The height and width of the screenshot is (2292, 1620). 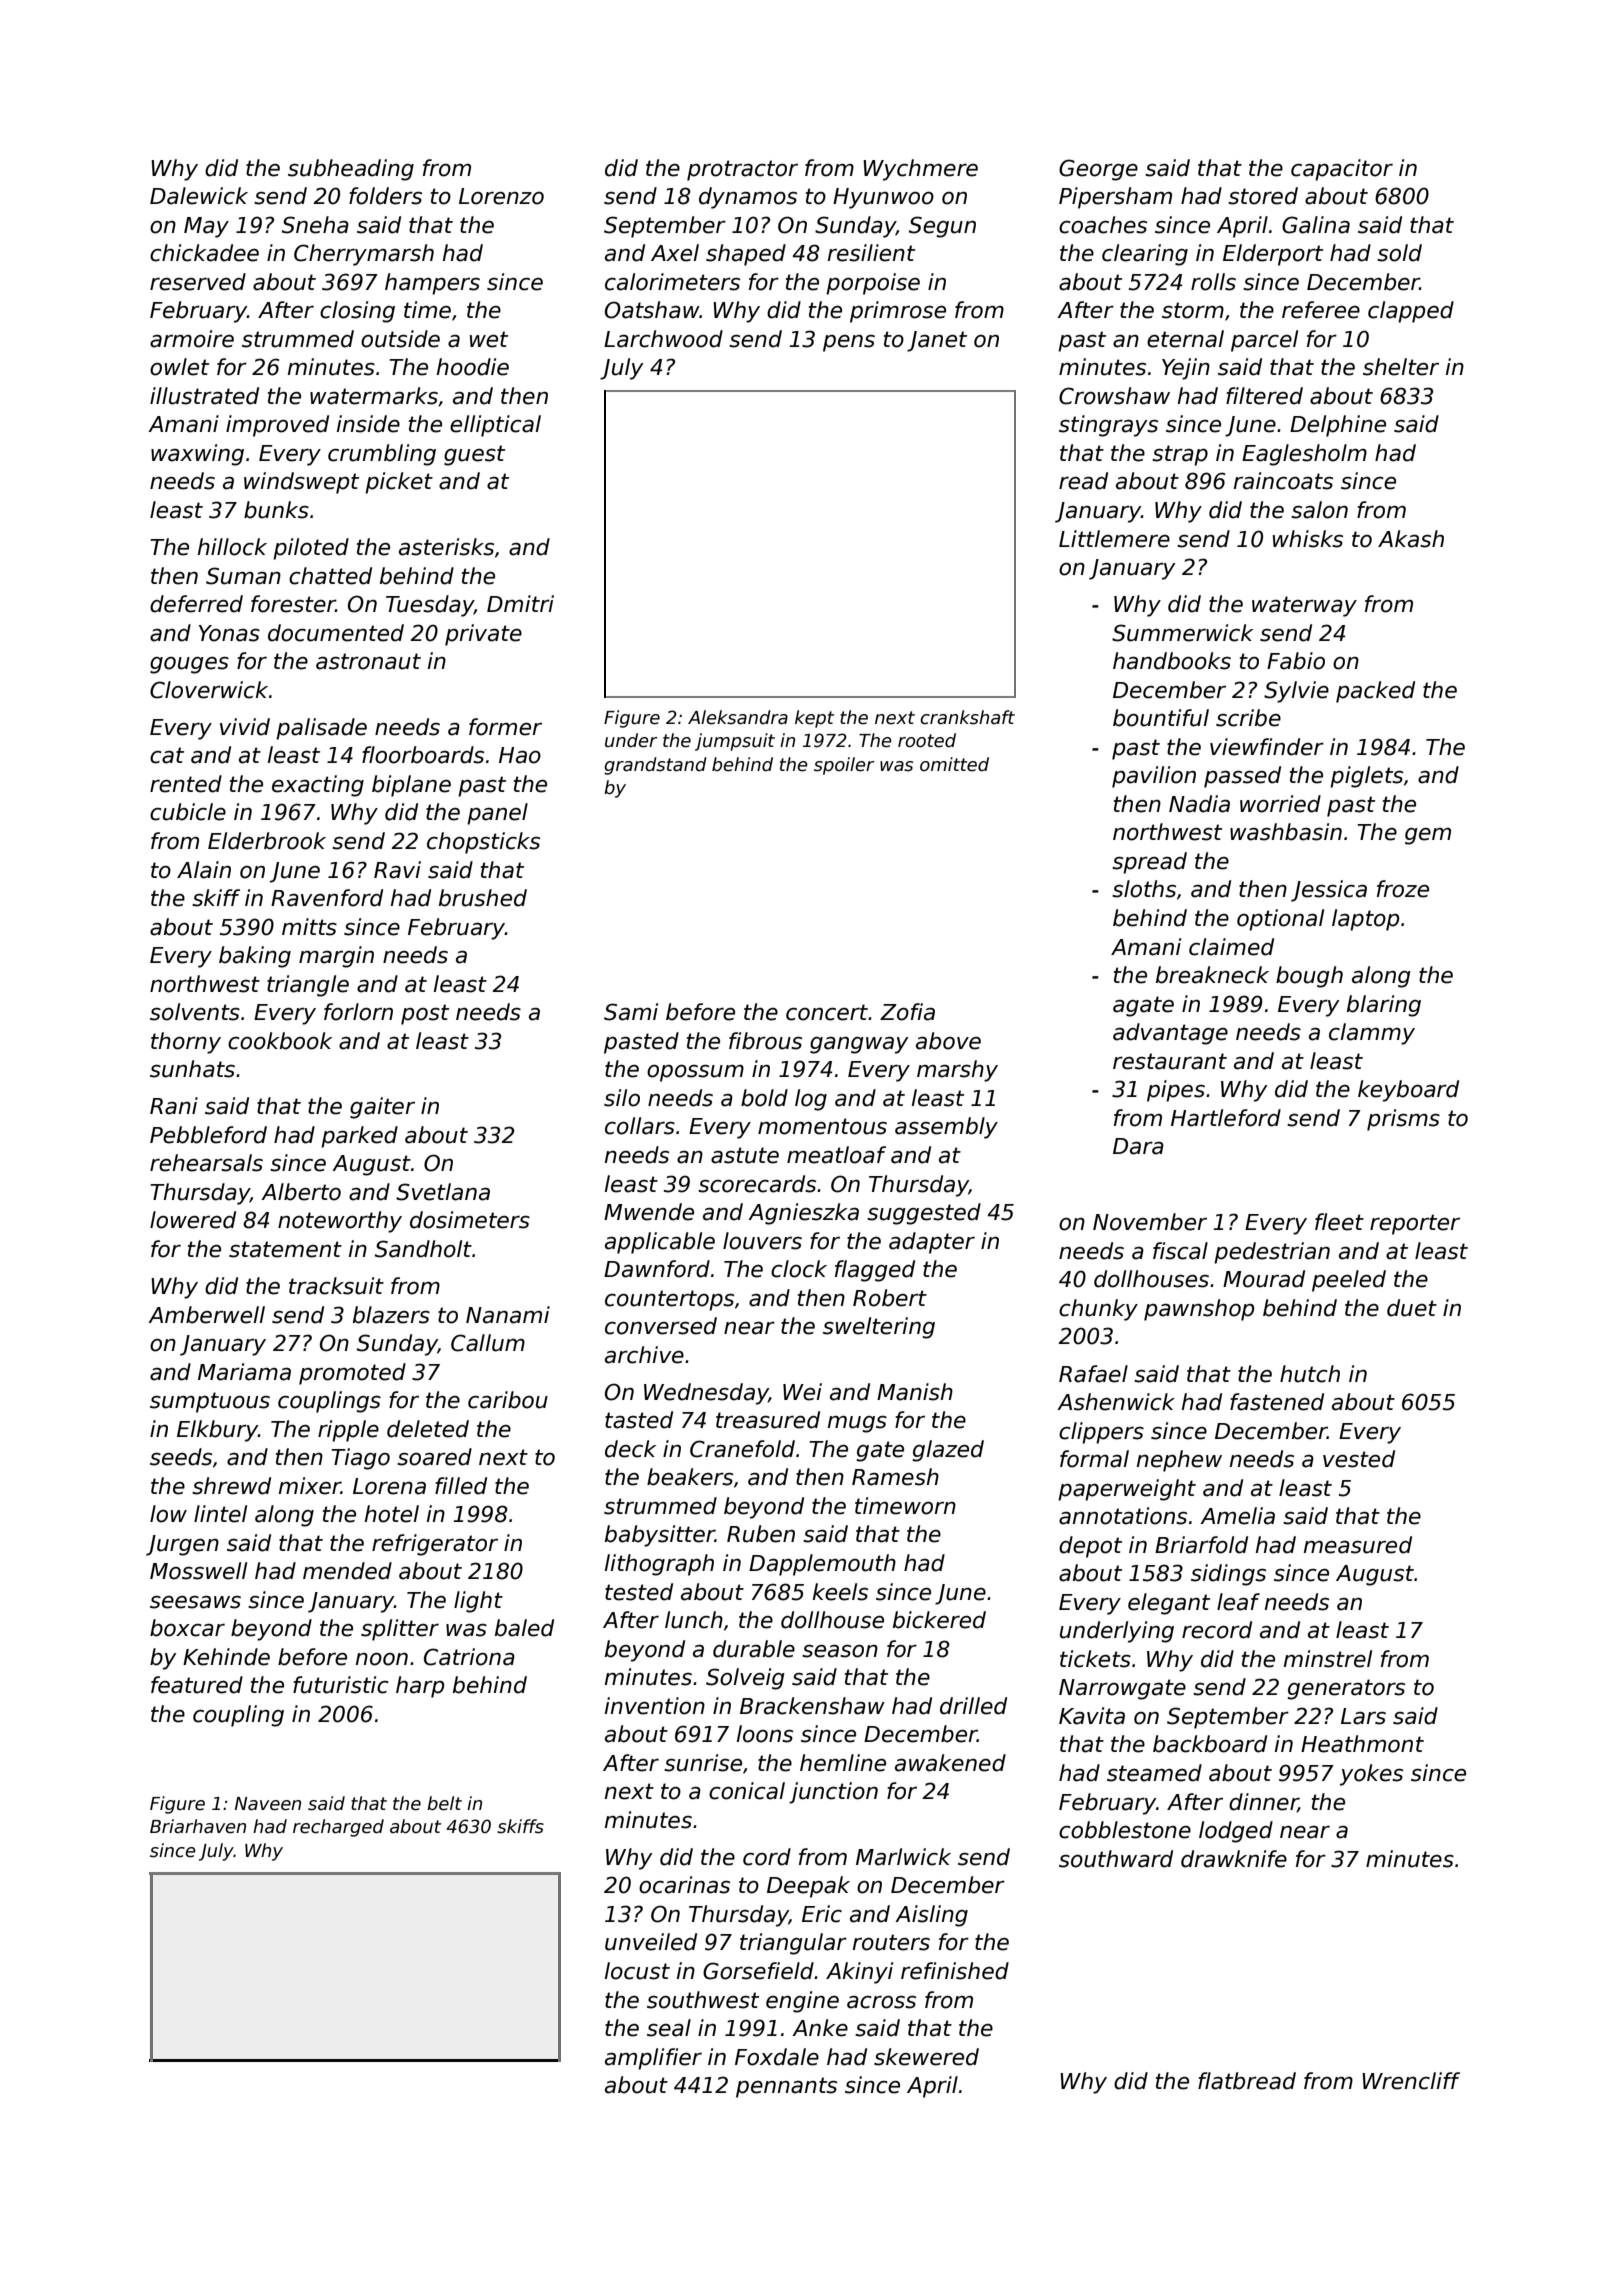 What do you see at coordinates (430, 606) in the screenshot?
I see `Tuesday` at bounding box center [430, 606].
